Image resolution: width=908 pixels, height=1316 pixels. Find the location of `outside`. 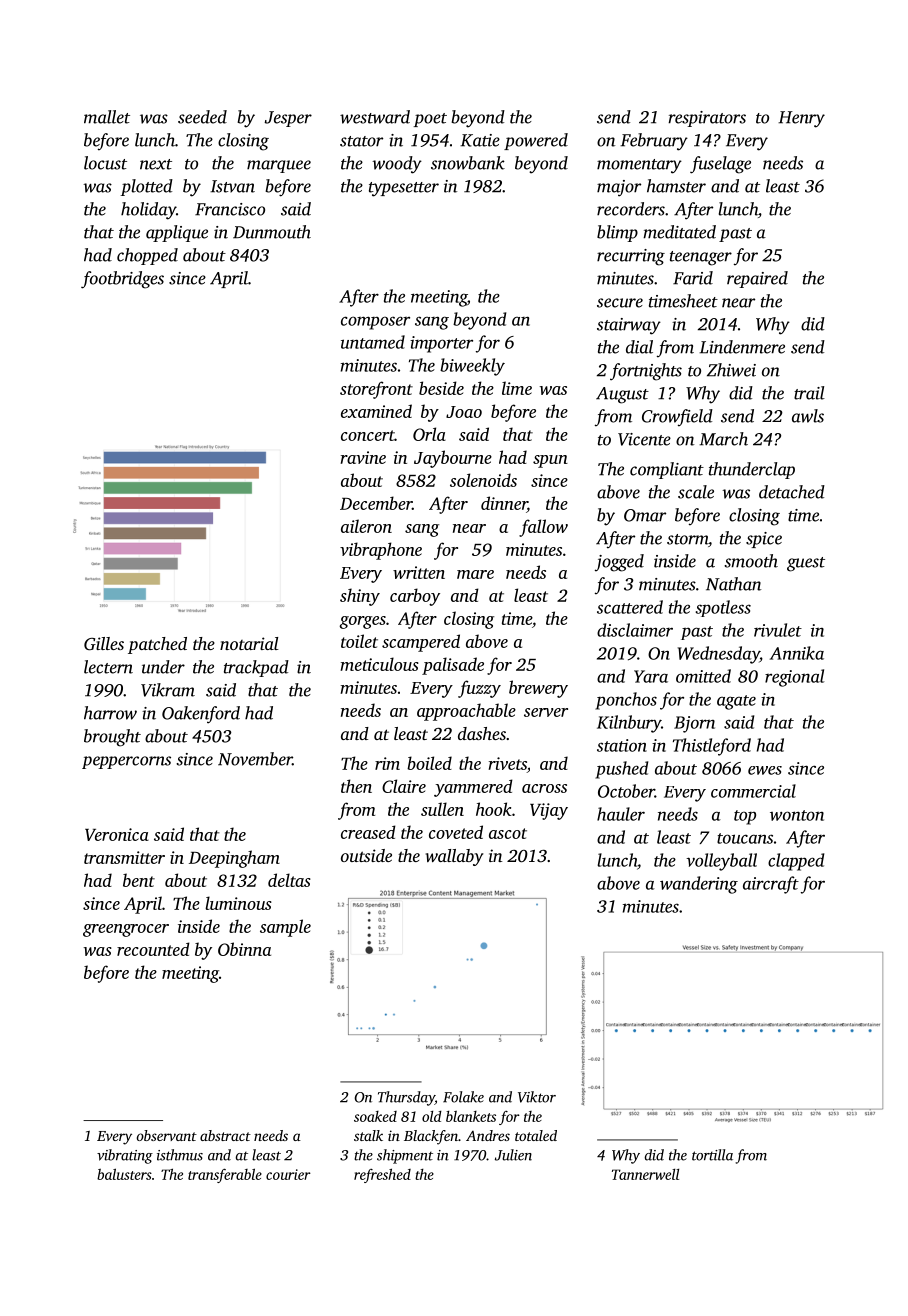

outside is located at coordinates (366, 855).
